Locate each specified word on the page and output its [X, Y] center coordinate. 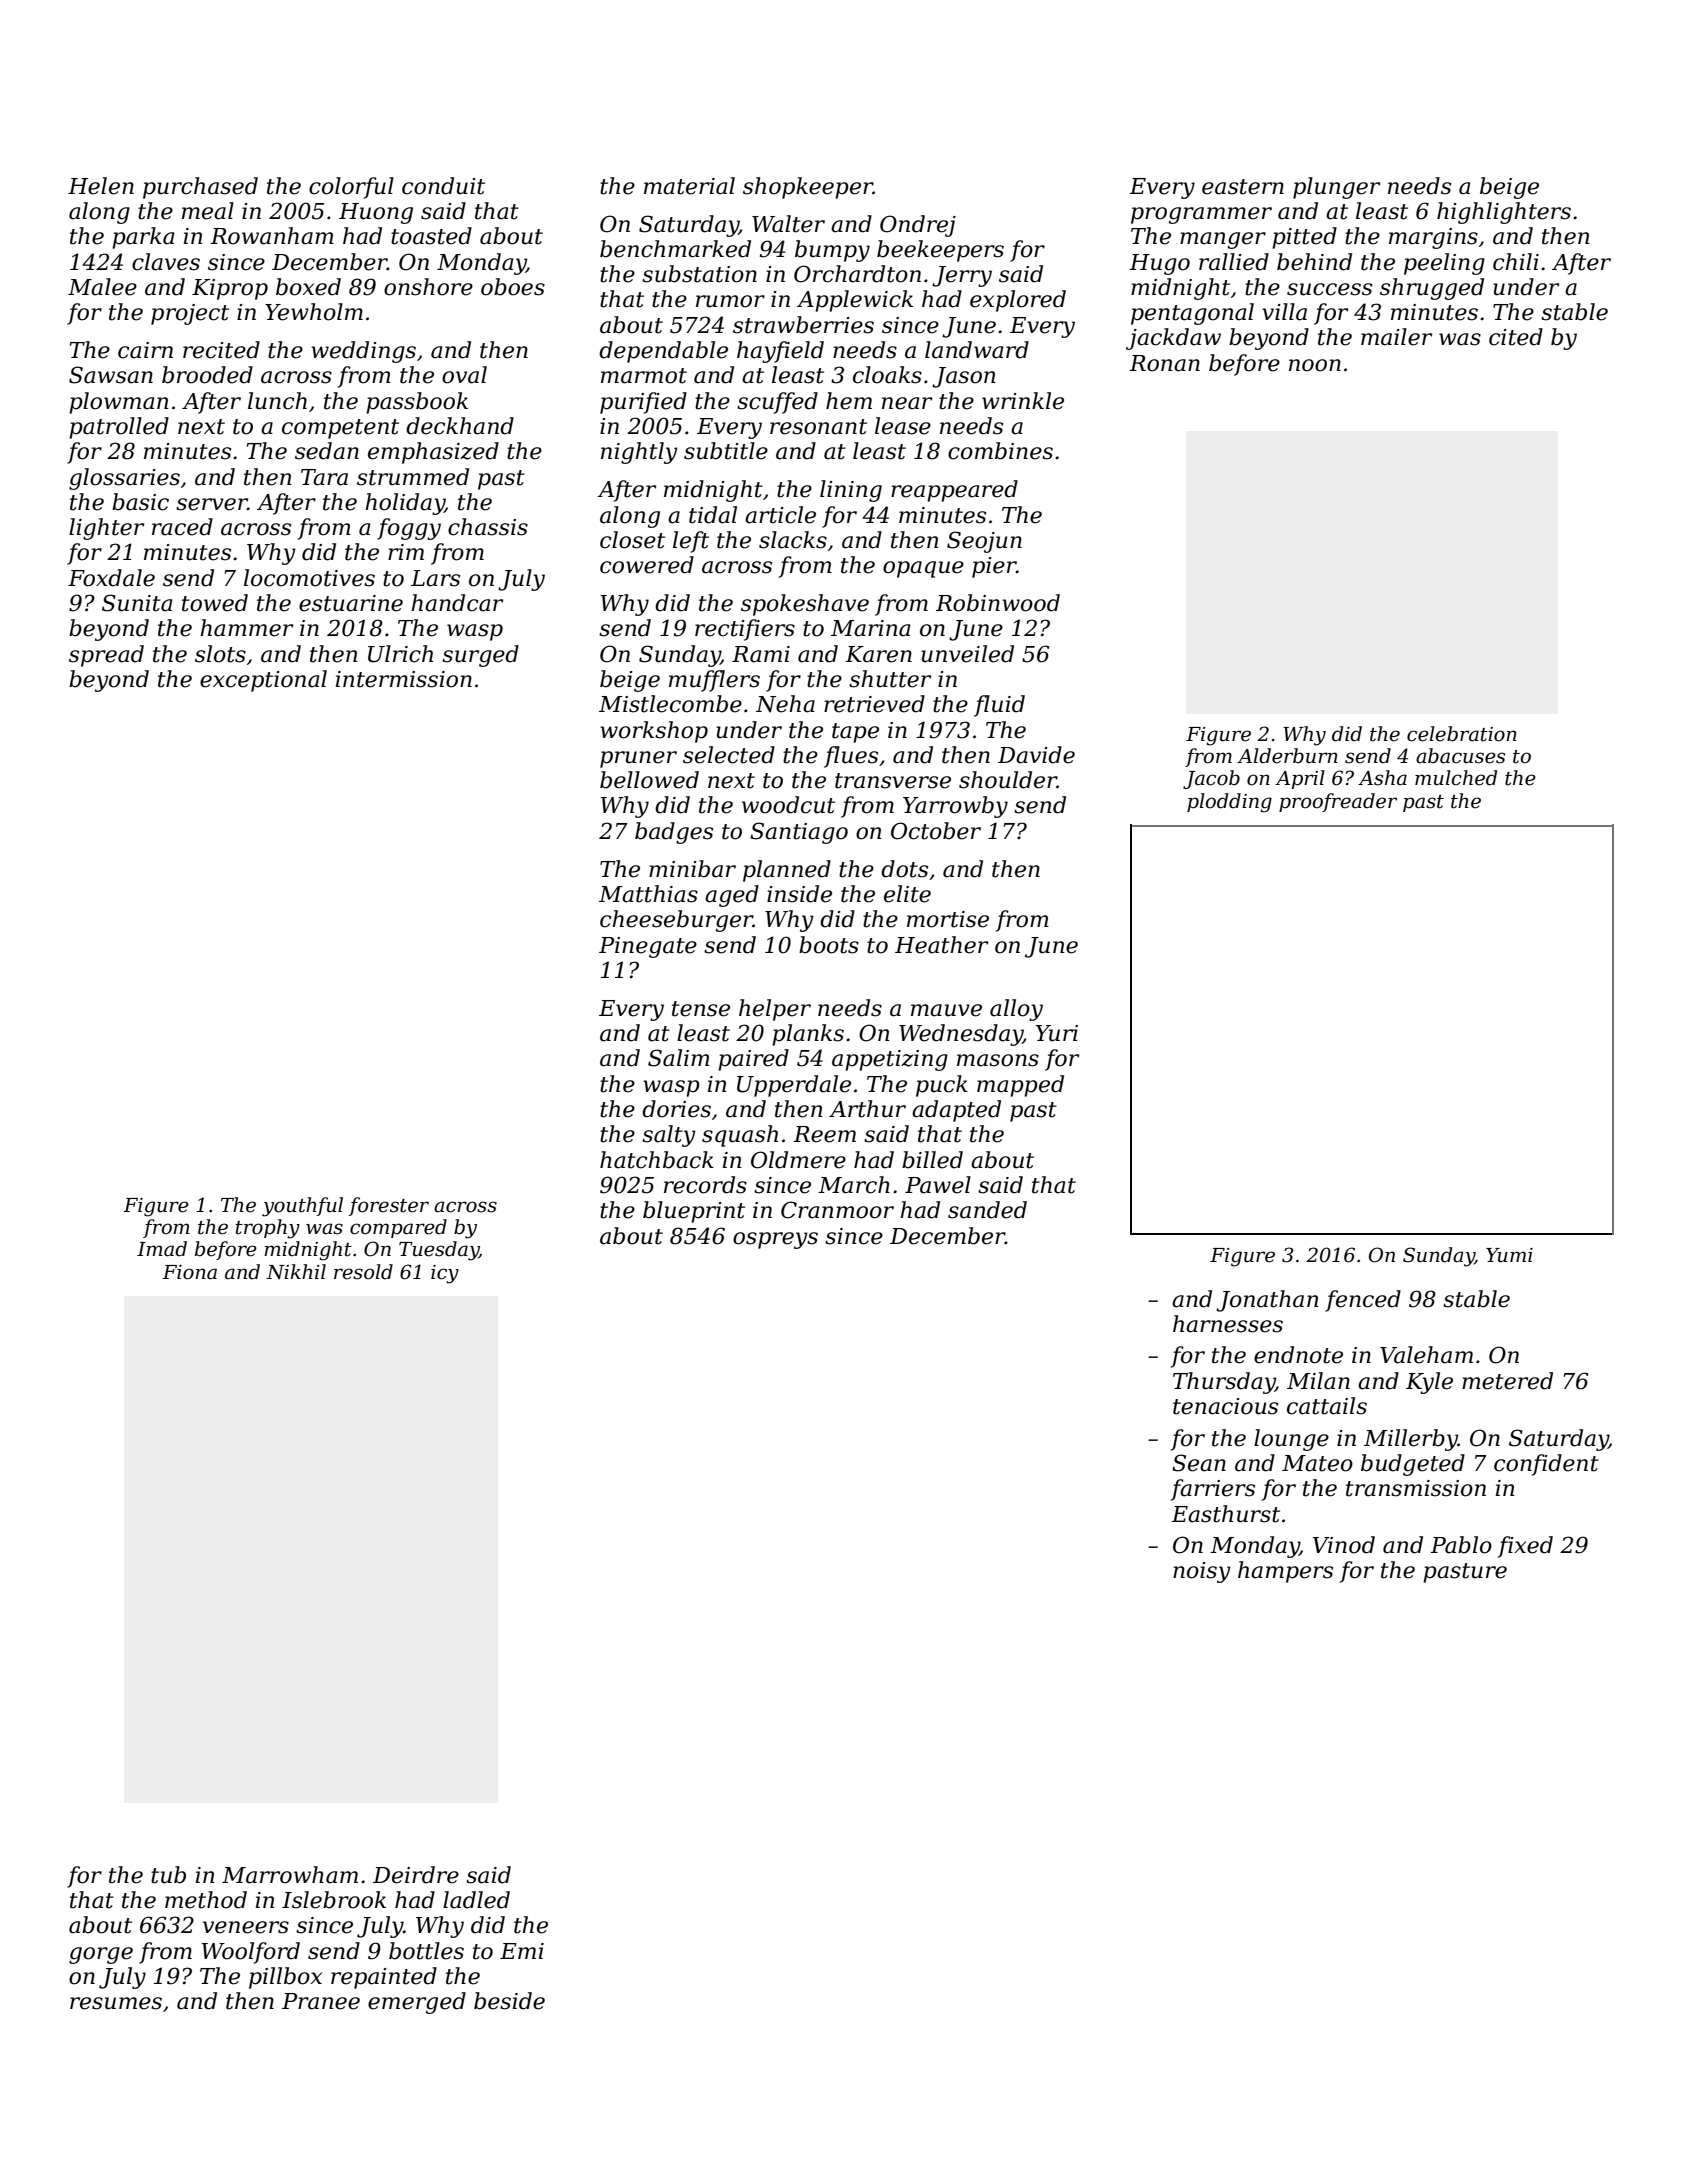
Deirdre [416, 1875]
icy [445, 1274]
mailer [1396, 337]
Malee [102, 287]
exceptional [263, 681]
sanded [987, 1210]
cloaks [887, 375]
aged [732, 896]
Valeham [1426, 1355]
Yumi [1509, 1255]
